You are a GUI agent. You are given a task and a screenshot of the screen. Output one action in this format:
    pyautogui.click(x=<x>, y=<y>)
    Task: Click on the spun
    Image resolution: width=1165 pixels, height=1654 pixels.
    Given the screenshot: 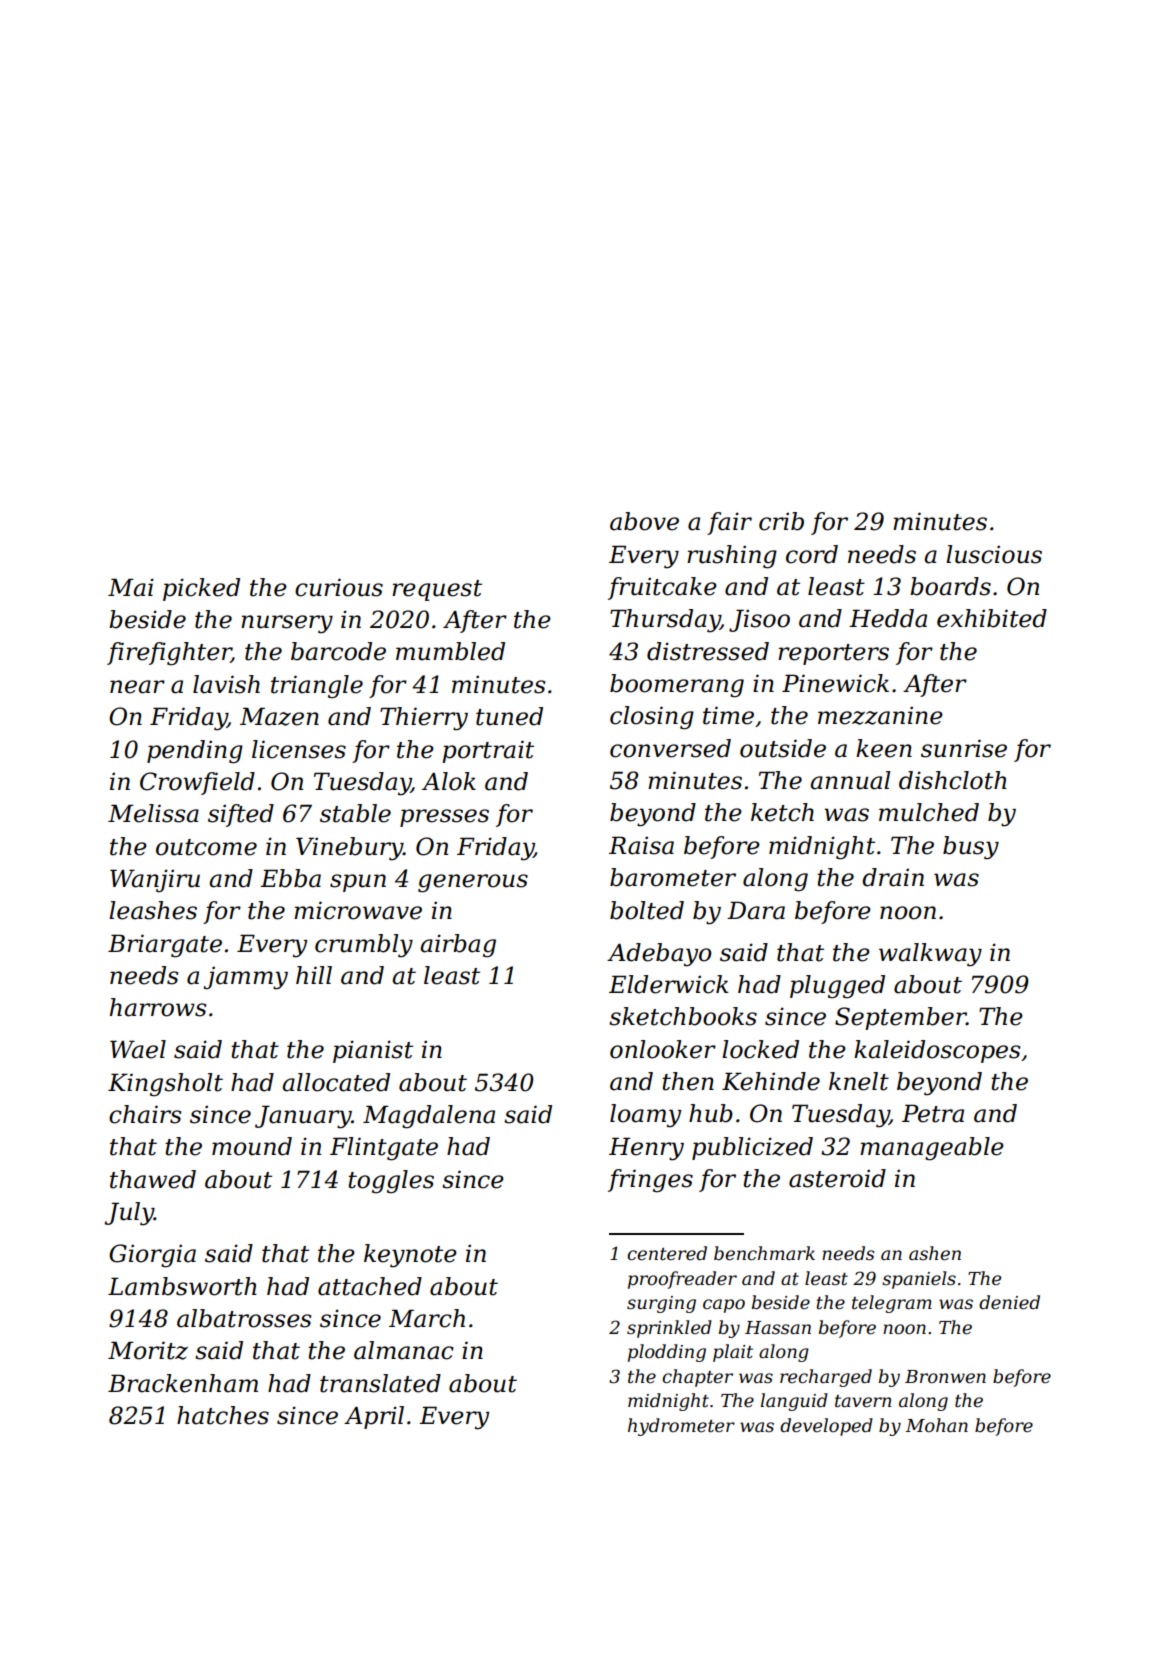 What is the action you would take?
    pyautogui.click(x=358, y=883)
